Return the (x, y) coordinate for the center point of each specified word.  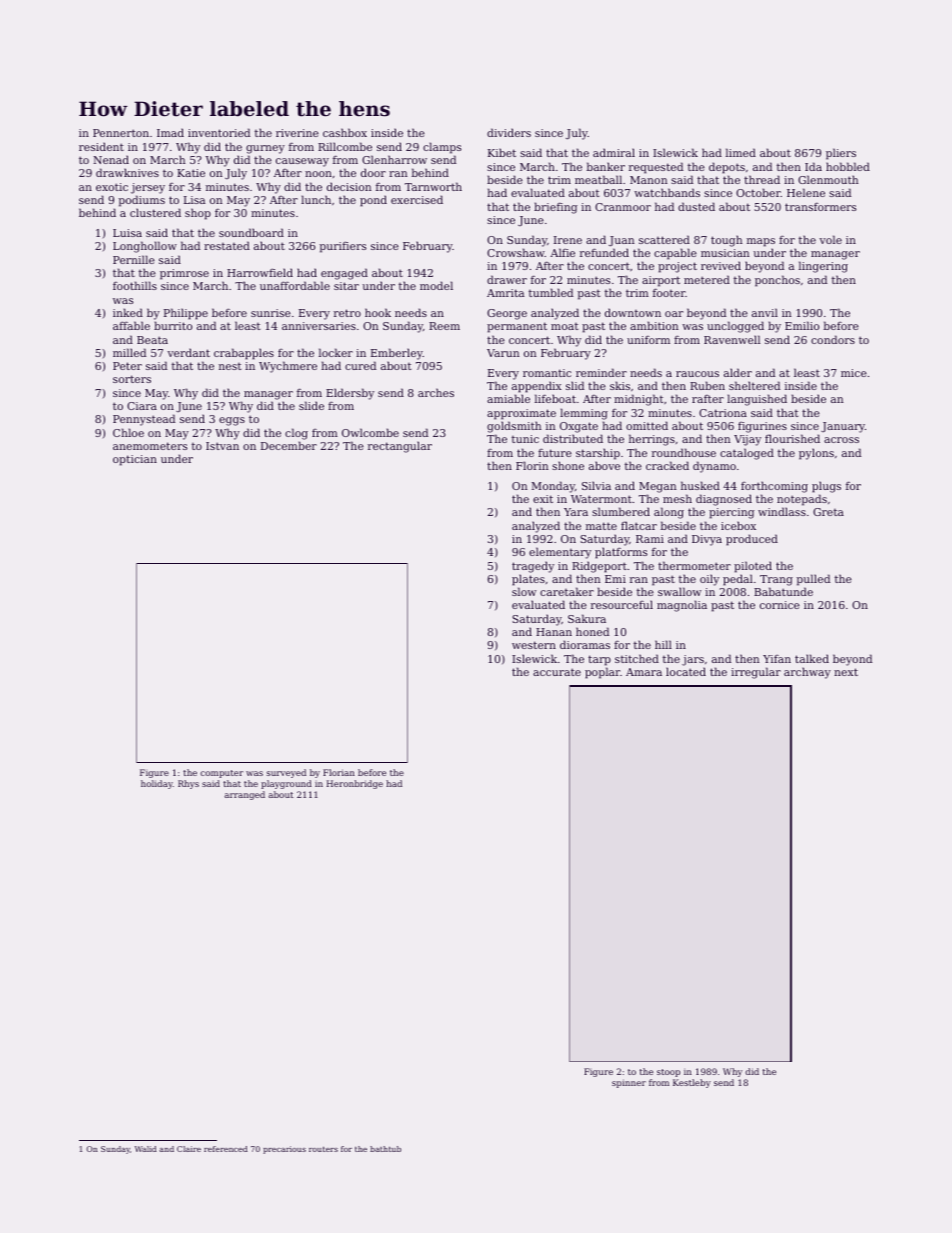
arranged (244, 795)
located (686, 671)
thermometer (694, 565)
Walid (146, 1149)
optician (135, 460)
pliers (841, 154)
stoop (668, 1073)
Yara (576, 512)
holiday (157, 784)
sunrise (271, 313)
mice (854, 373)
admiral (614, 152)
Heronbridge (355, 784)
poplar (602, 673)
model (436, 285)
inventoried (219, 132)
